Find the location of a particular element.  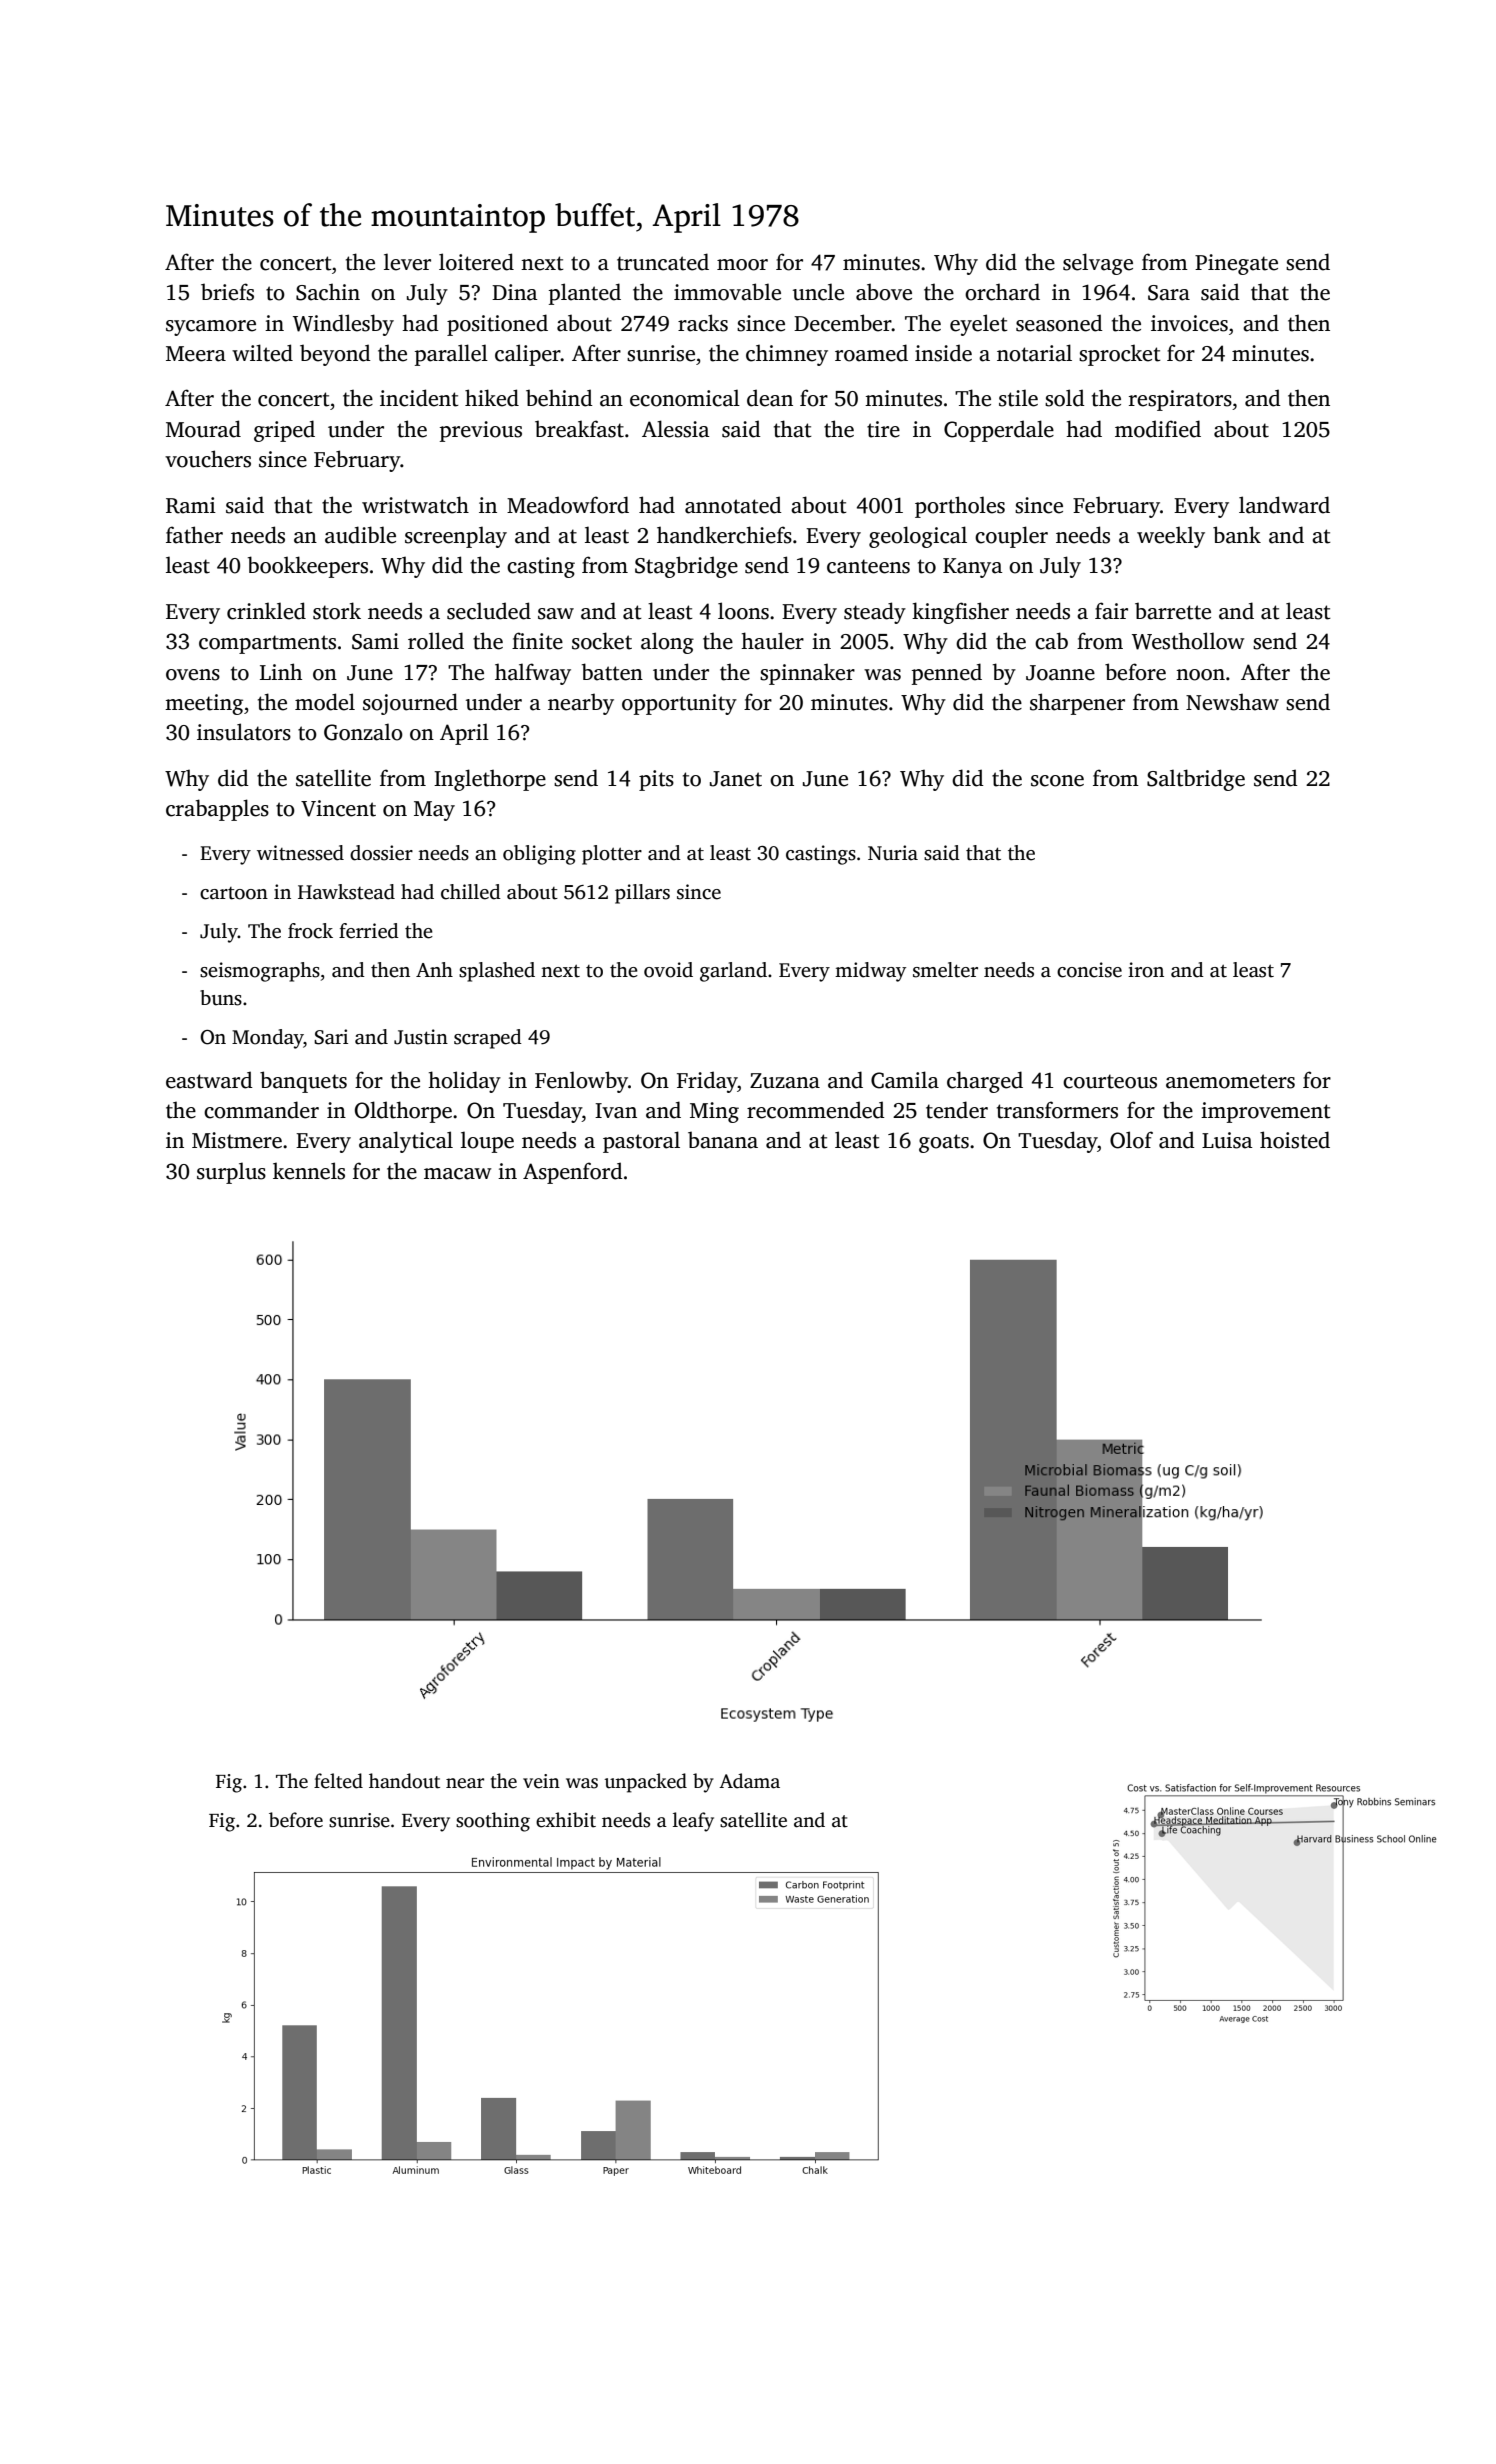

dean is located at coordinates (770, 398).
